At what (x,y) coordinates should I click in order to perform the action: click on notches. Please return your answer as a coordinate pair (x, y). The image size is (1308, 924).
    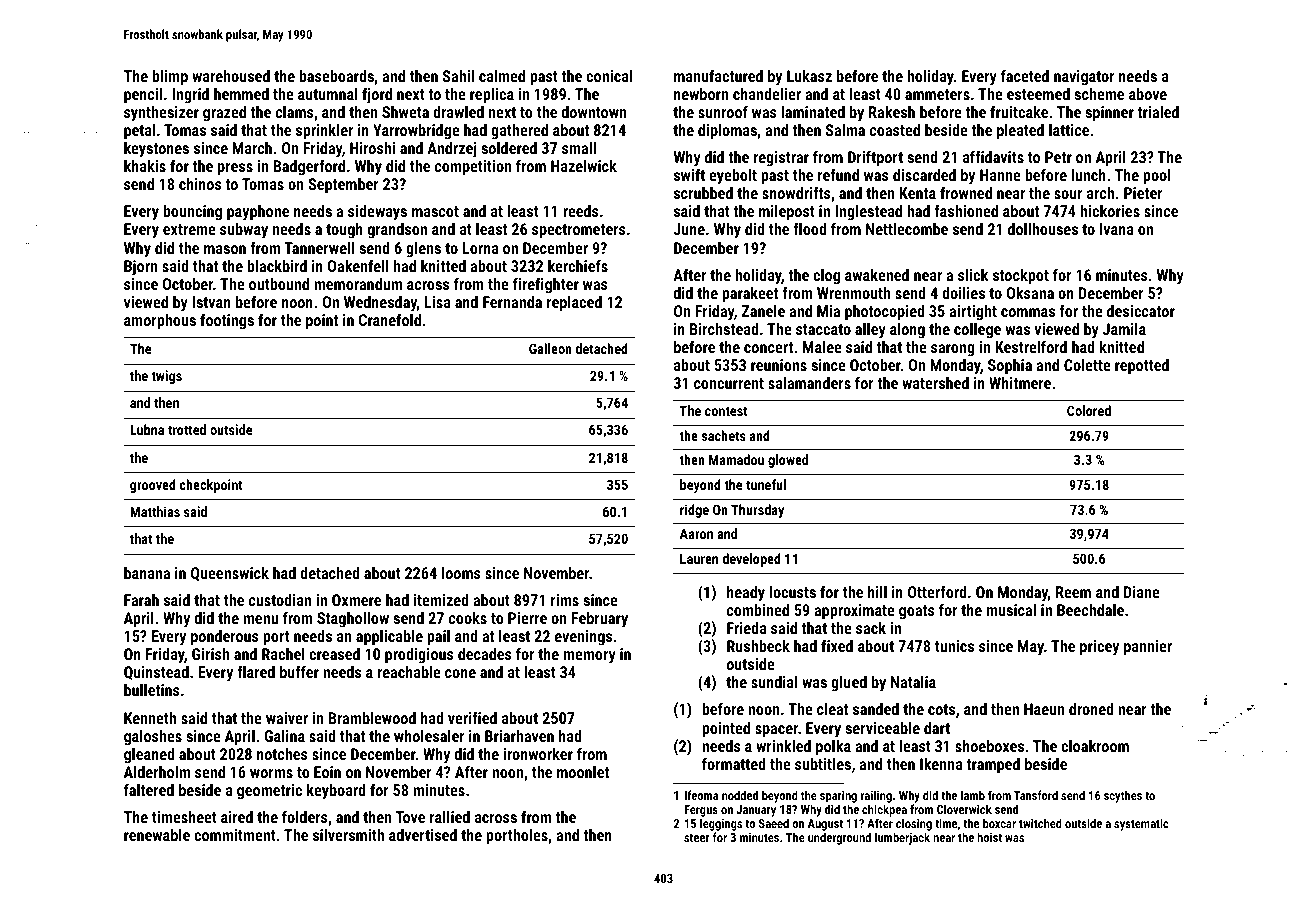
    Looking at the image, I should click on (282, 754).
